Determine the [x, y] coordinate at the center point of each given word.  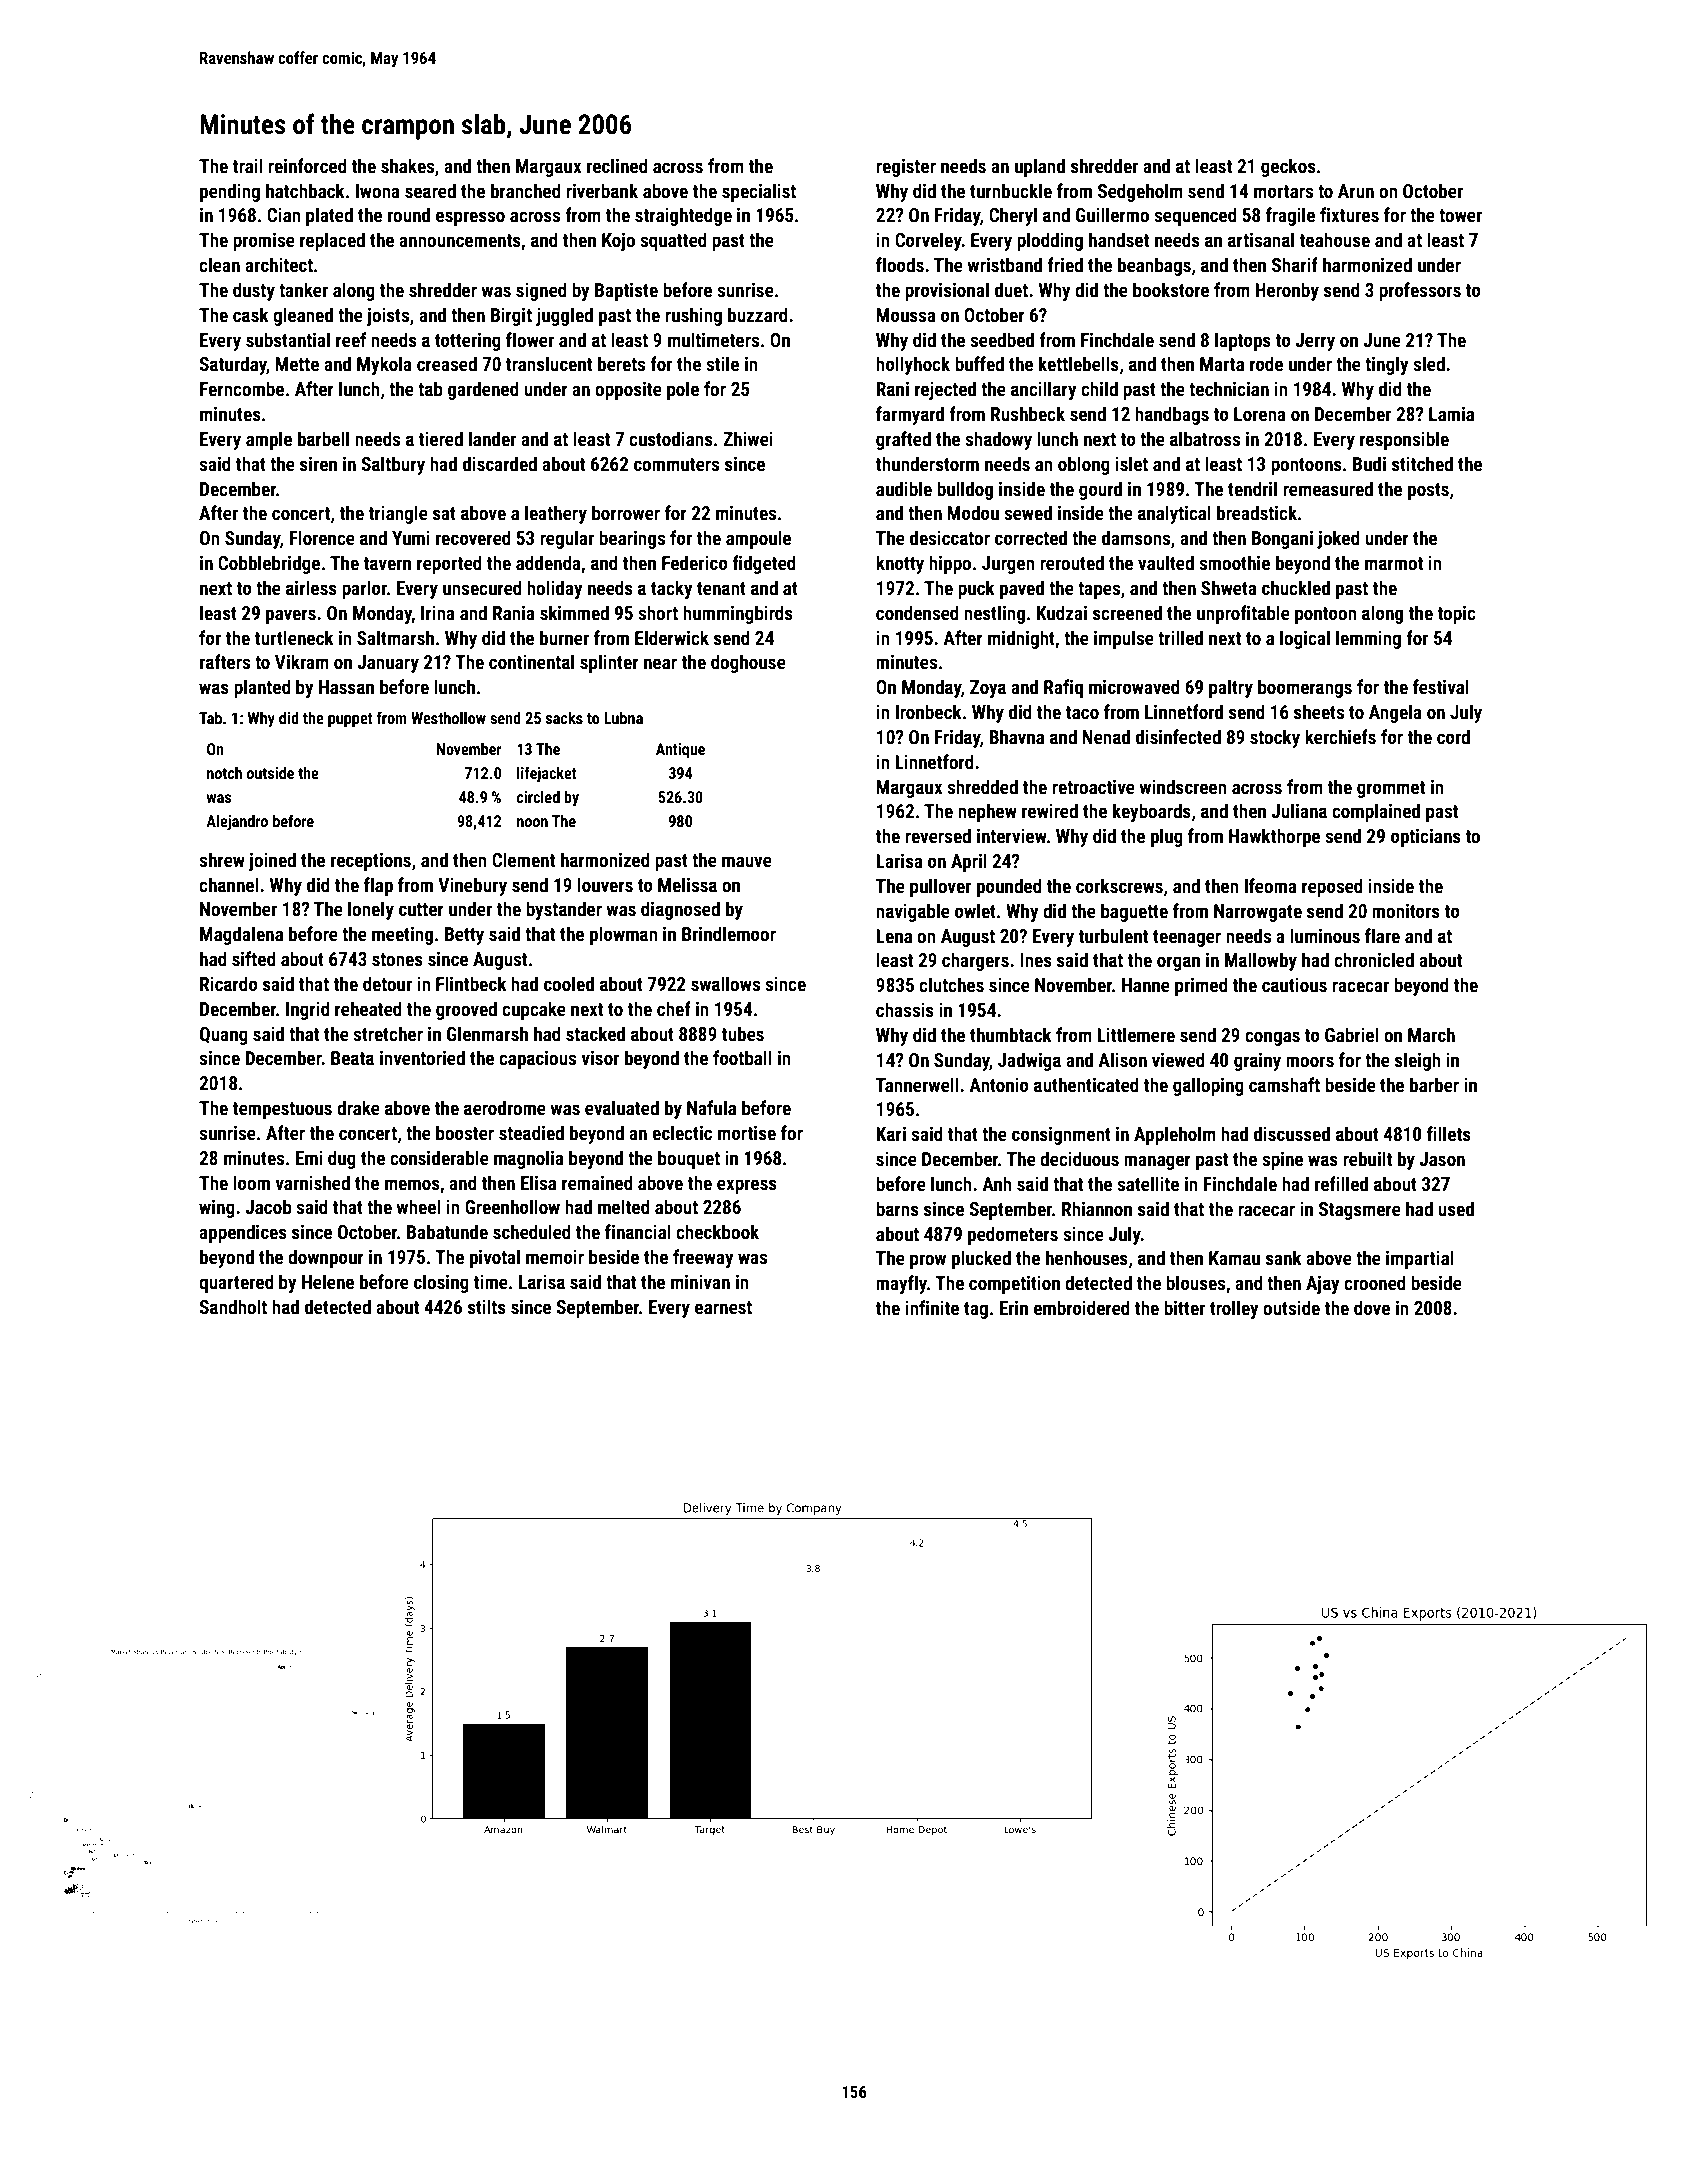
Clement [523, 859]
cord [1453, 736]
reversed [938, 835]
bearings [632, 539]
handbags [1172, 415]
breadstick [1257, 512]
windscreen [1183, 786]
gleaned [303, 316]
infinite [932, 1307]
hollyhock [913, 365]
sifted [254, 958]
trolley [1234, 1309]
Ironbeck [929, 711]
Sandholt [233, 1306]
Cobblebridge [269, 564]
